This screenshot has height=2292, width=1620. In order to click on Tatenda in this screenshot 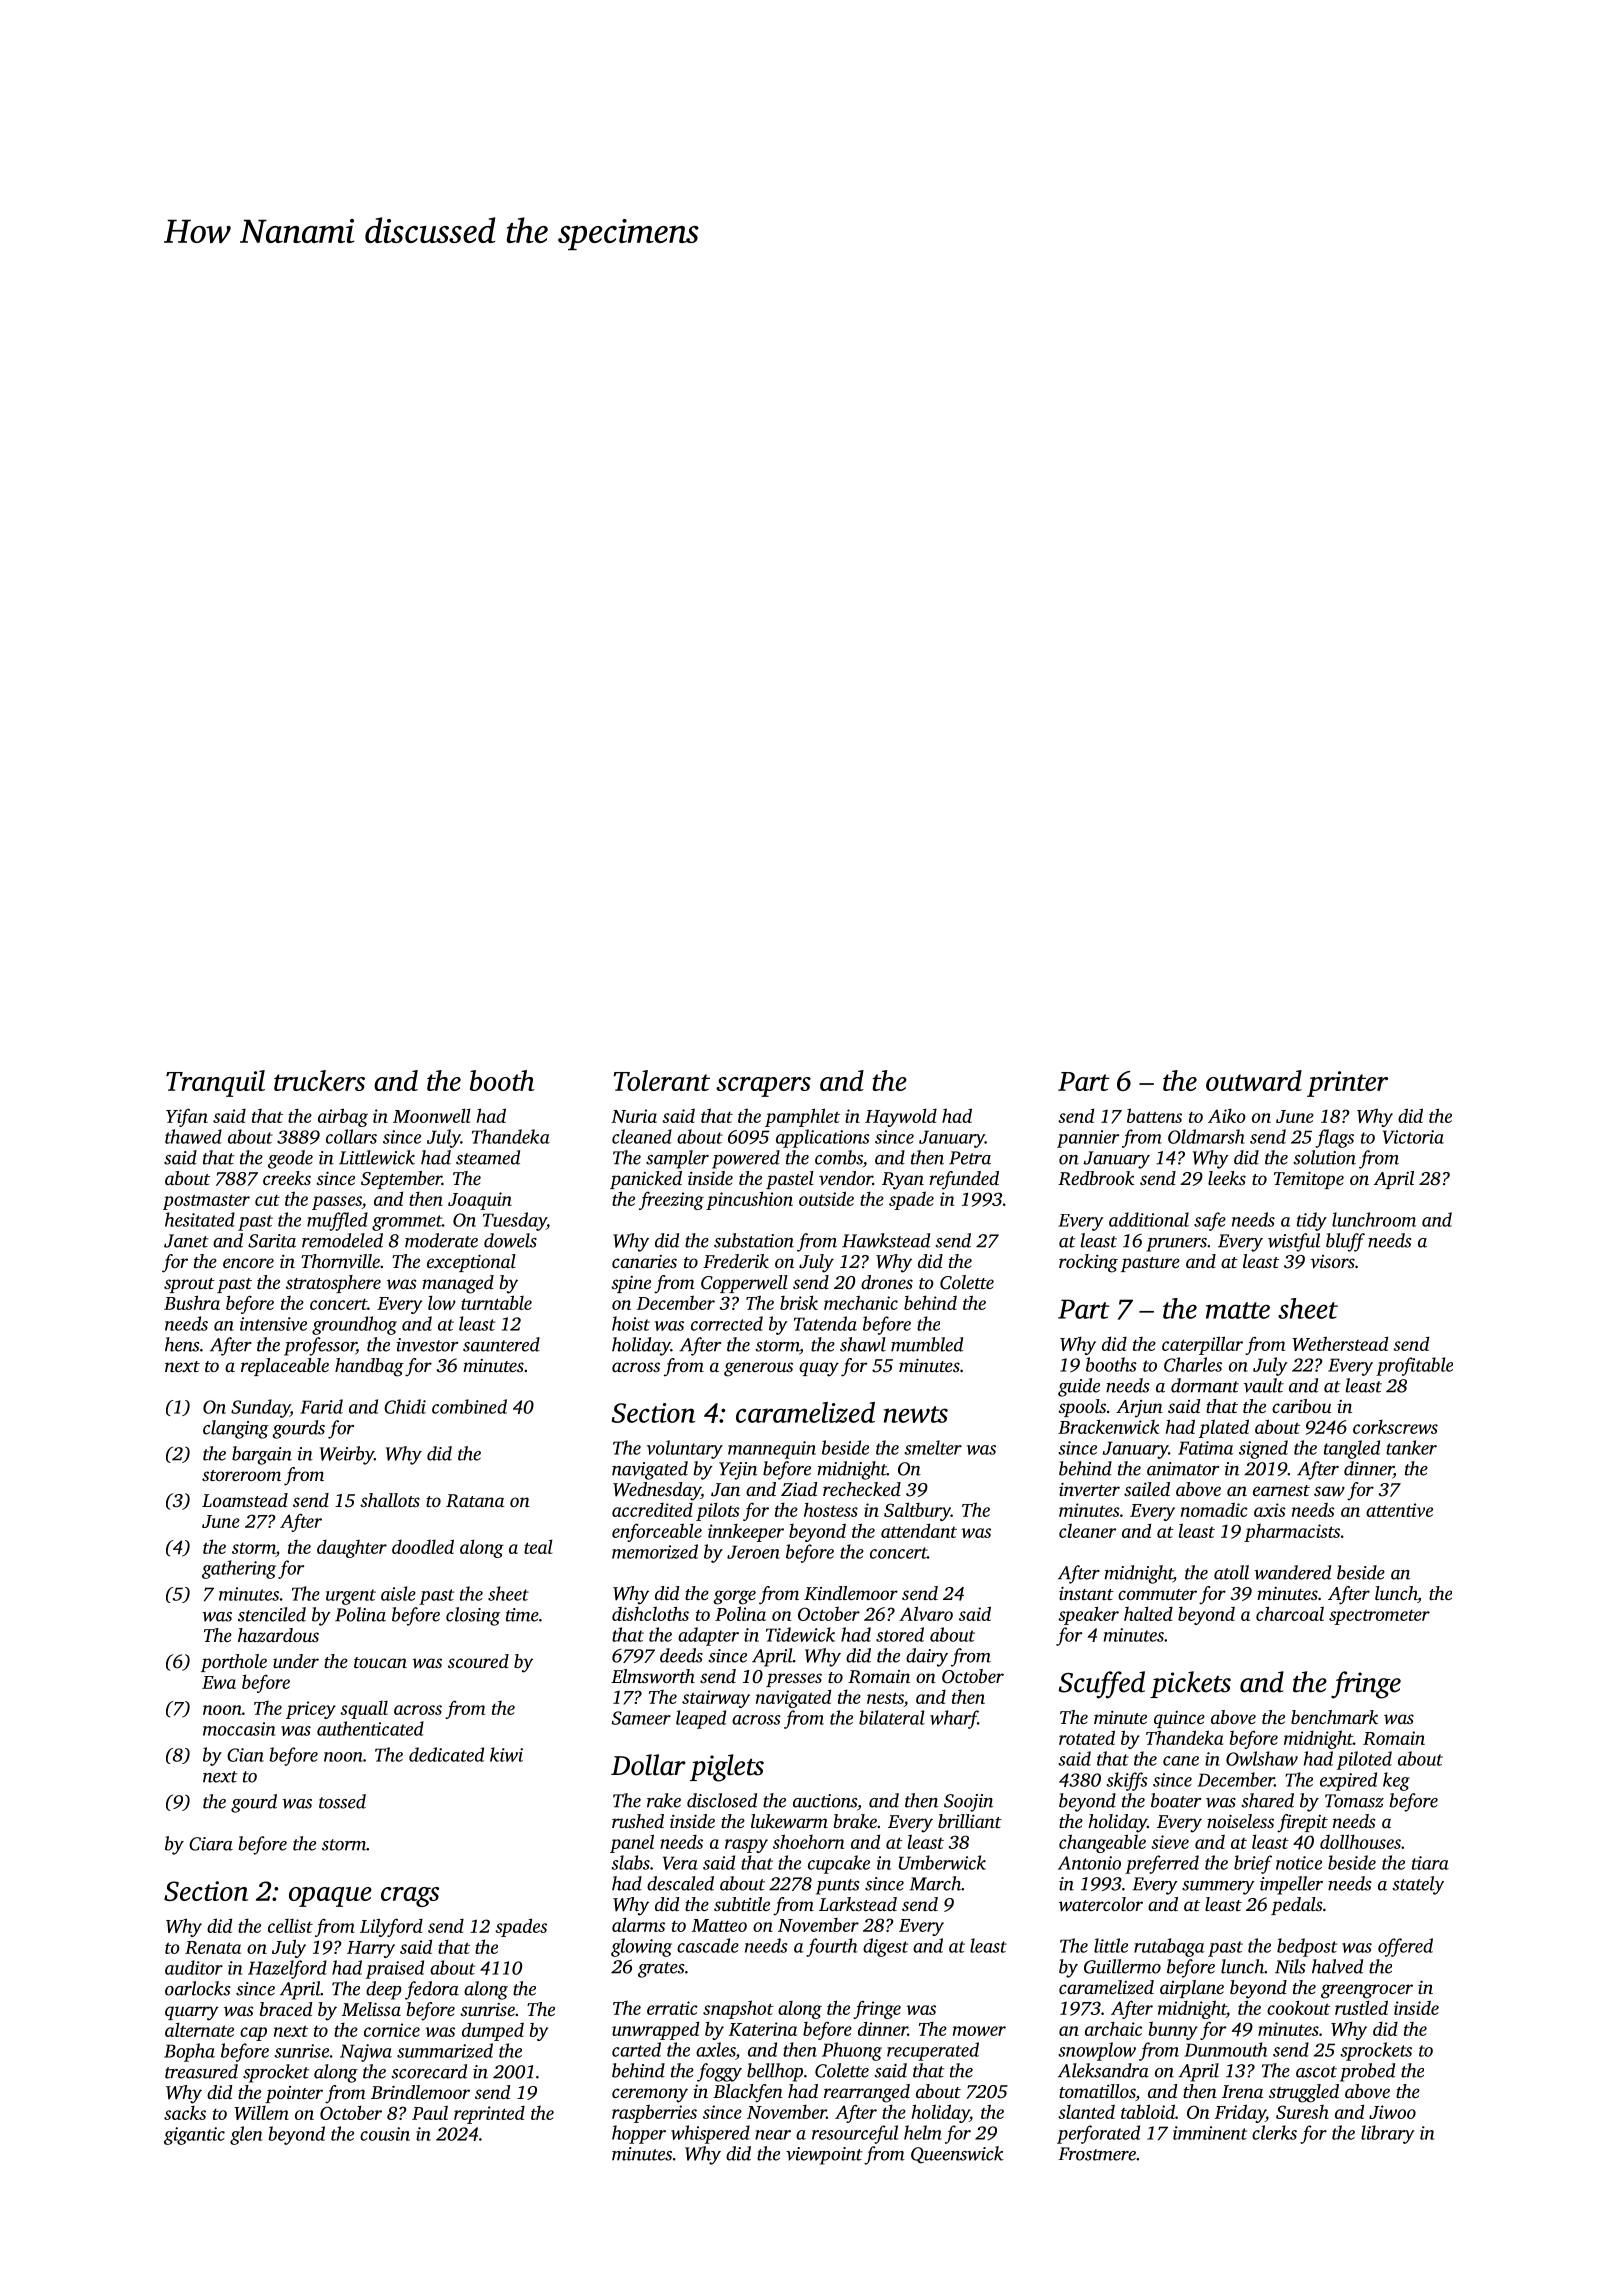, I will do `click(825, 1323)`.
